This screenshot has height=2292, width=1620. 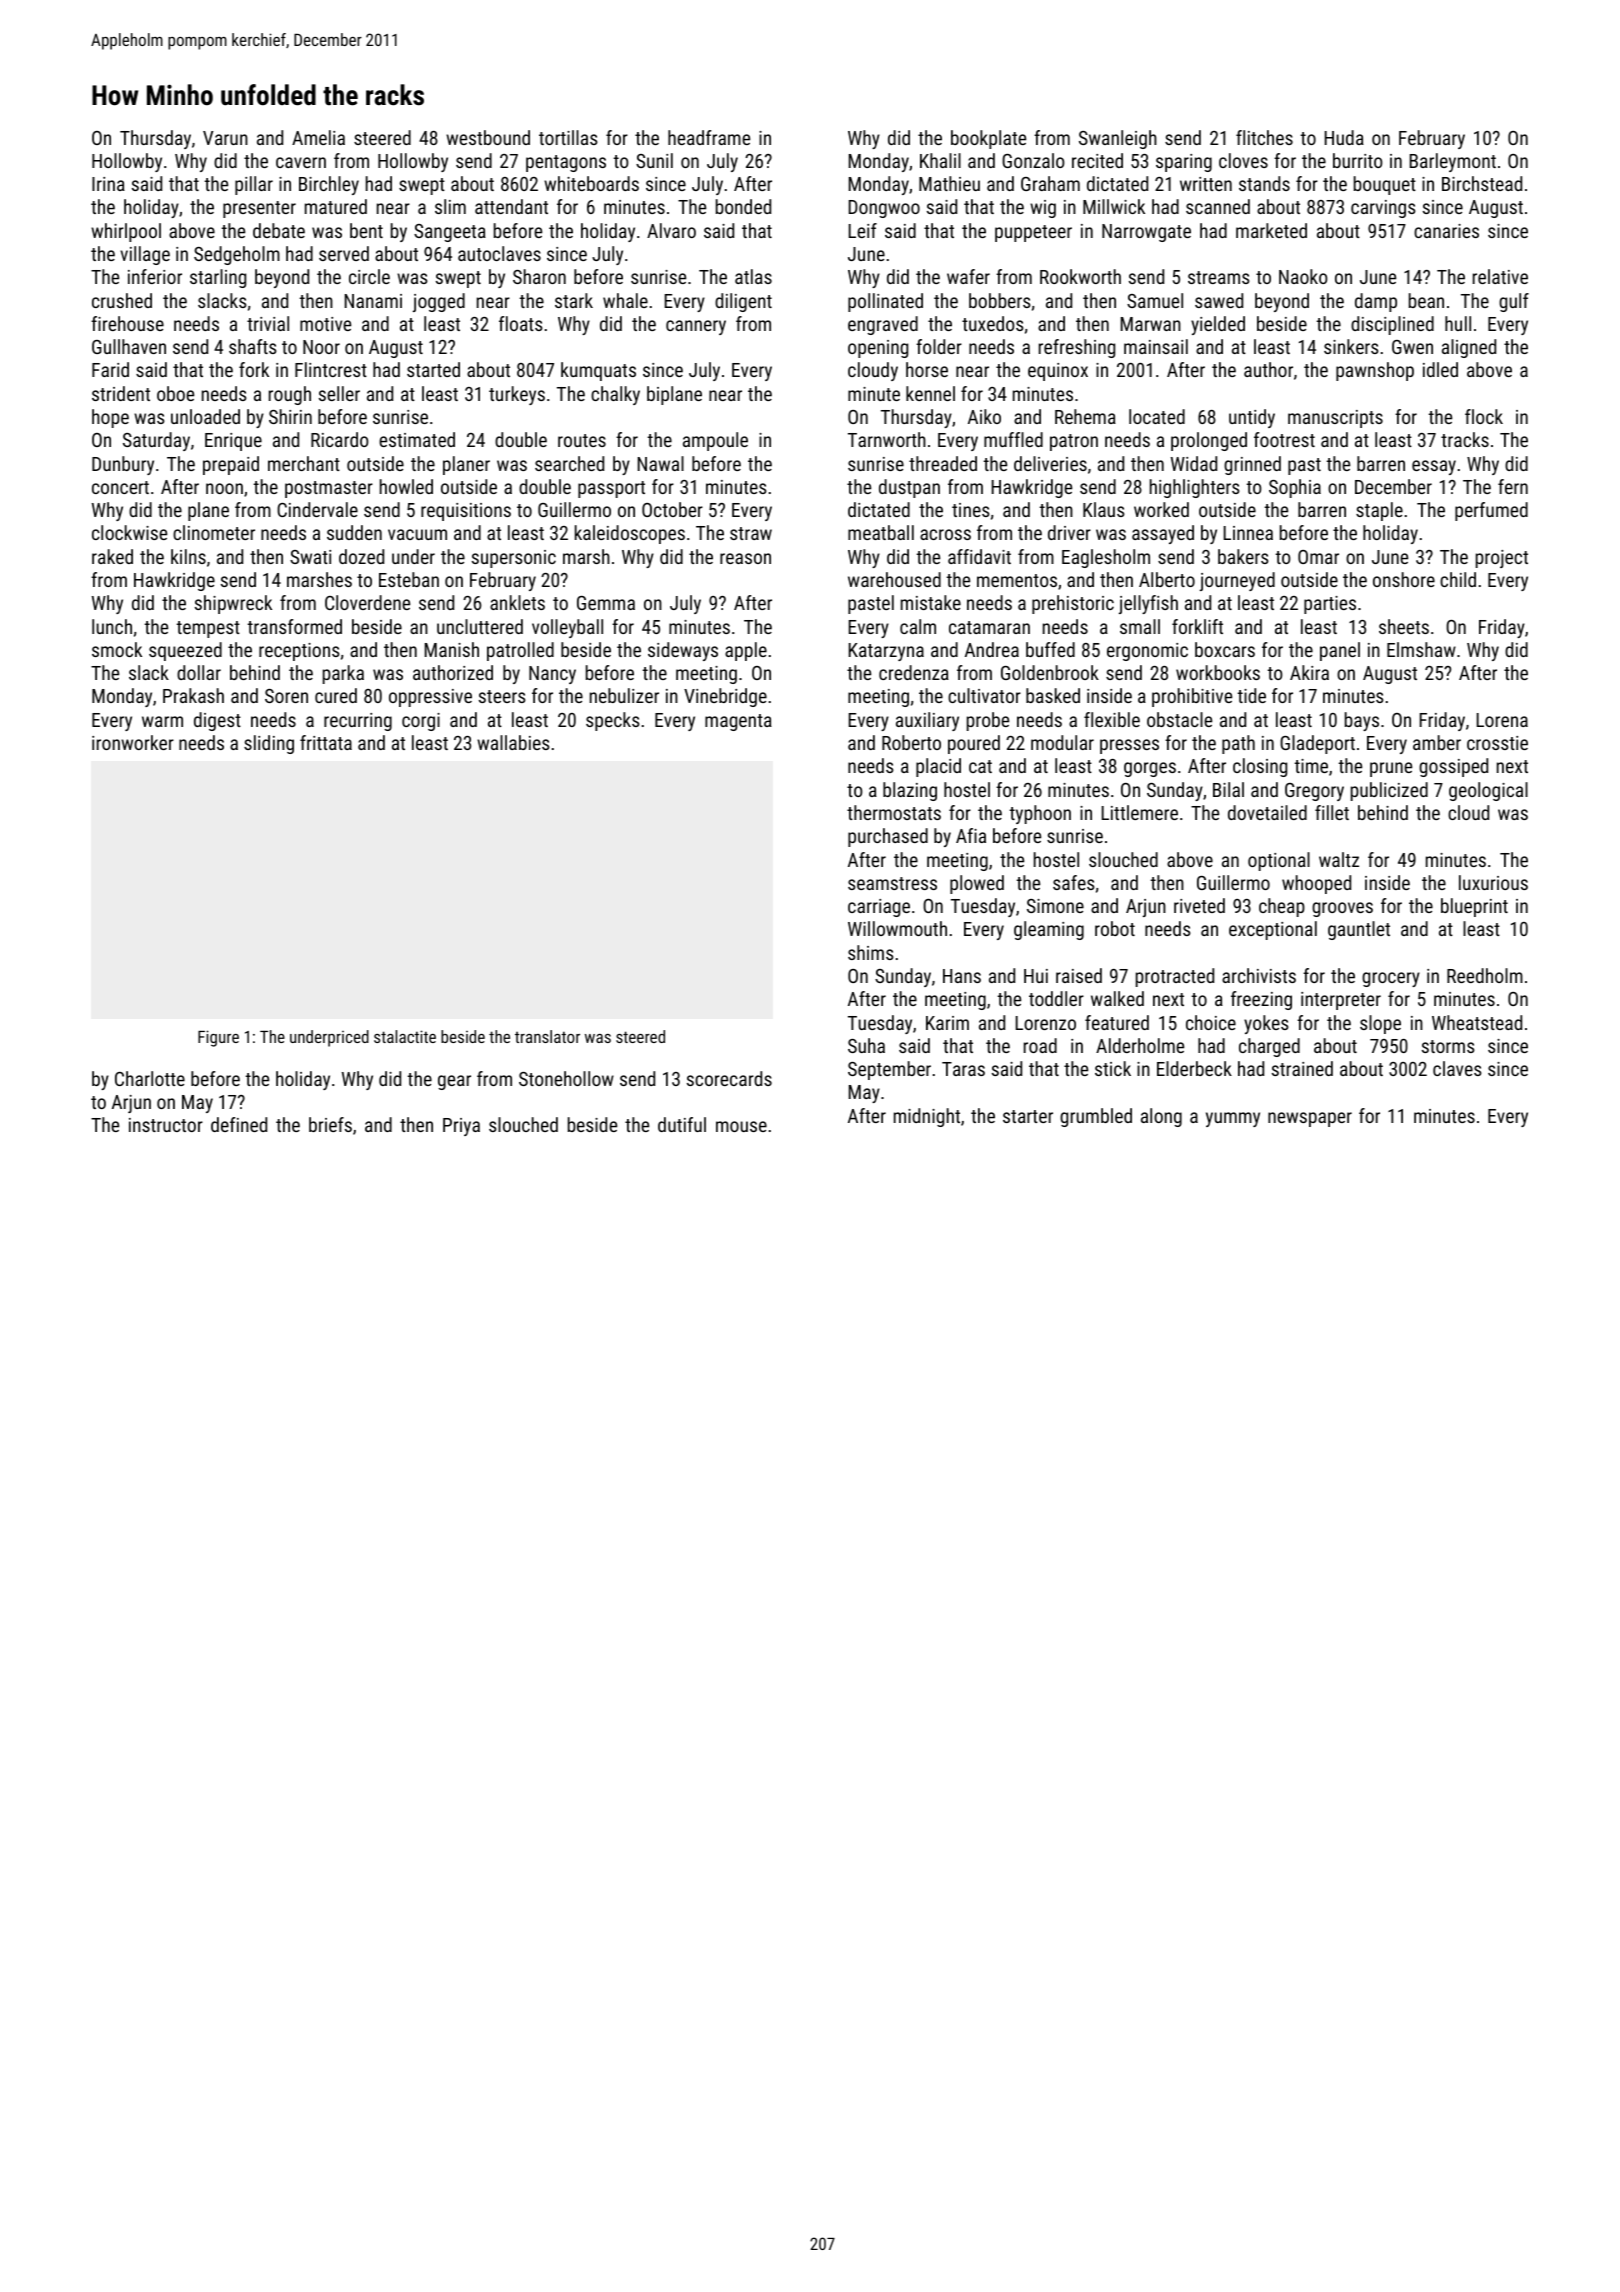 What do you see at coordinates (884, 209) in the screenshot?
I see `Dongwoo` at bounding box center [884, 209].
